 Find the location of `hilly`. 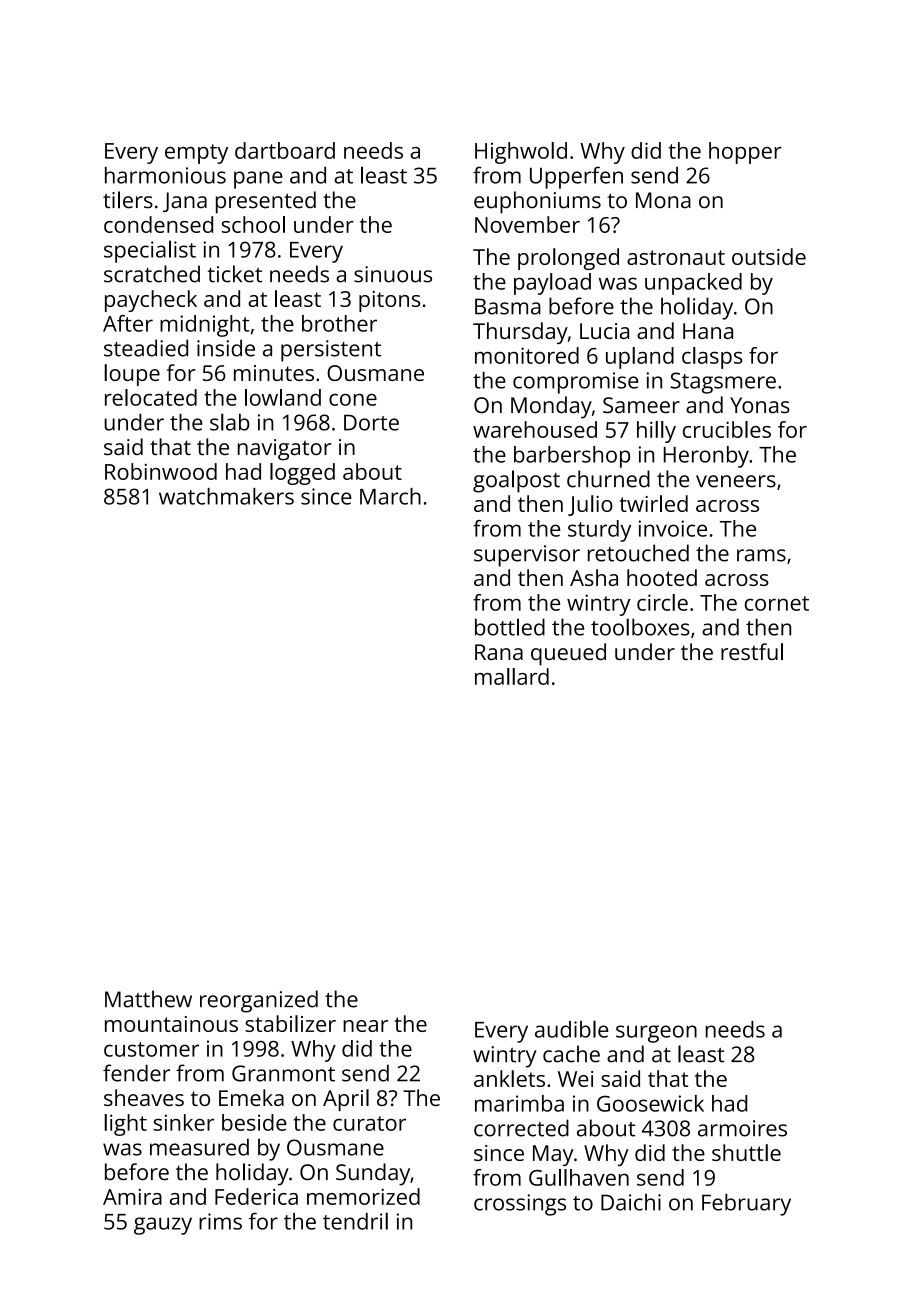

hilly is located at coordinates (656, 432).
